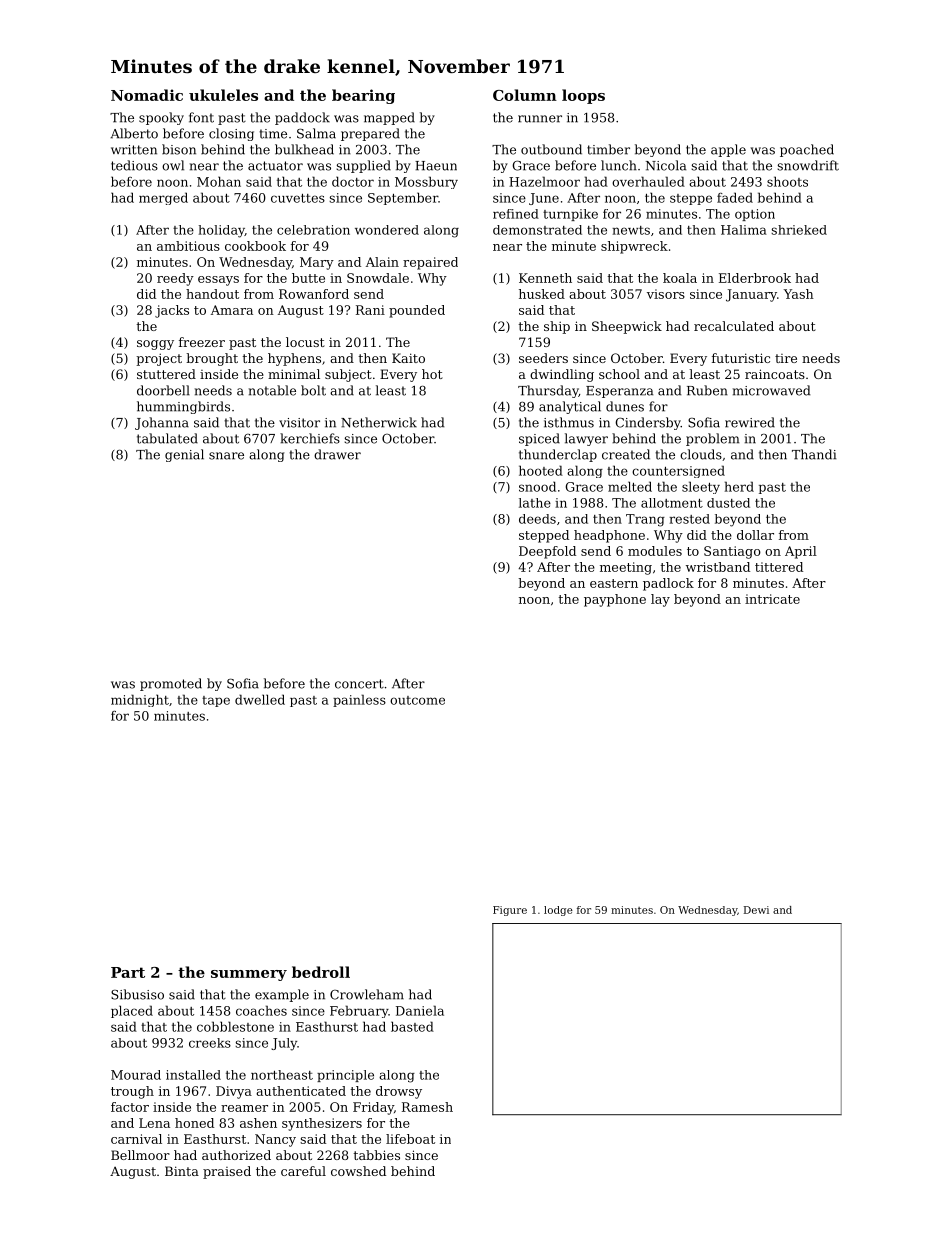  Describe the element at coordinates (260, 699) in the page. I see `dwelled` at that location.
